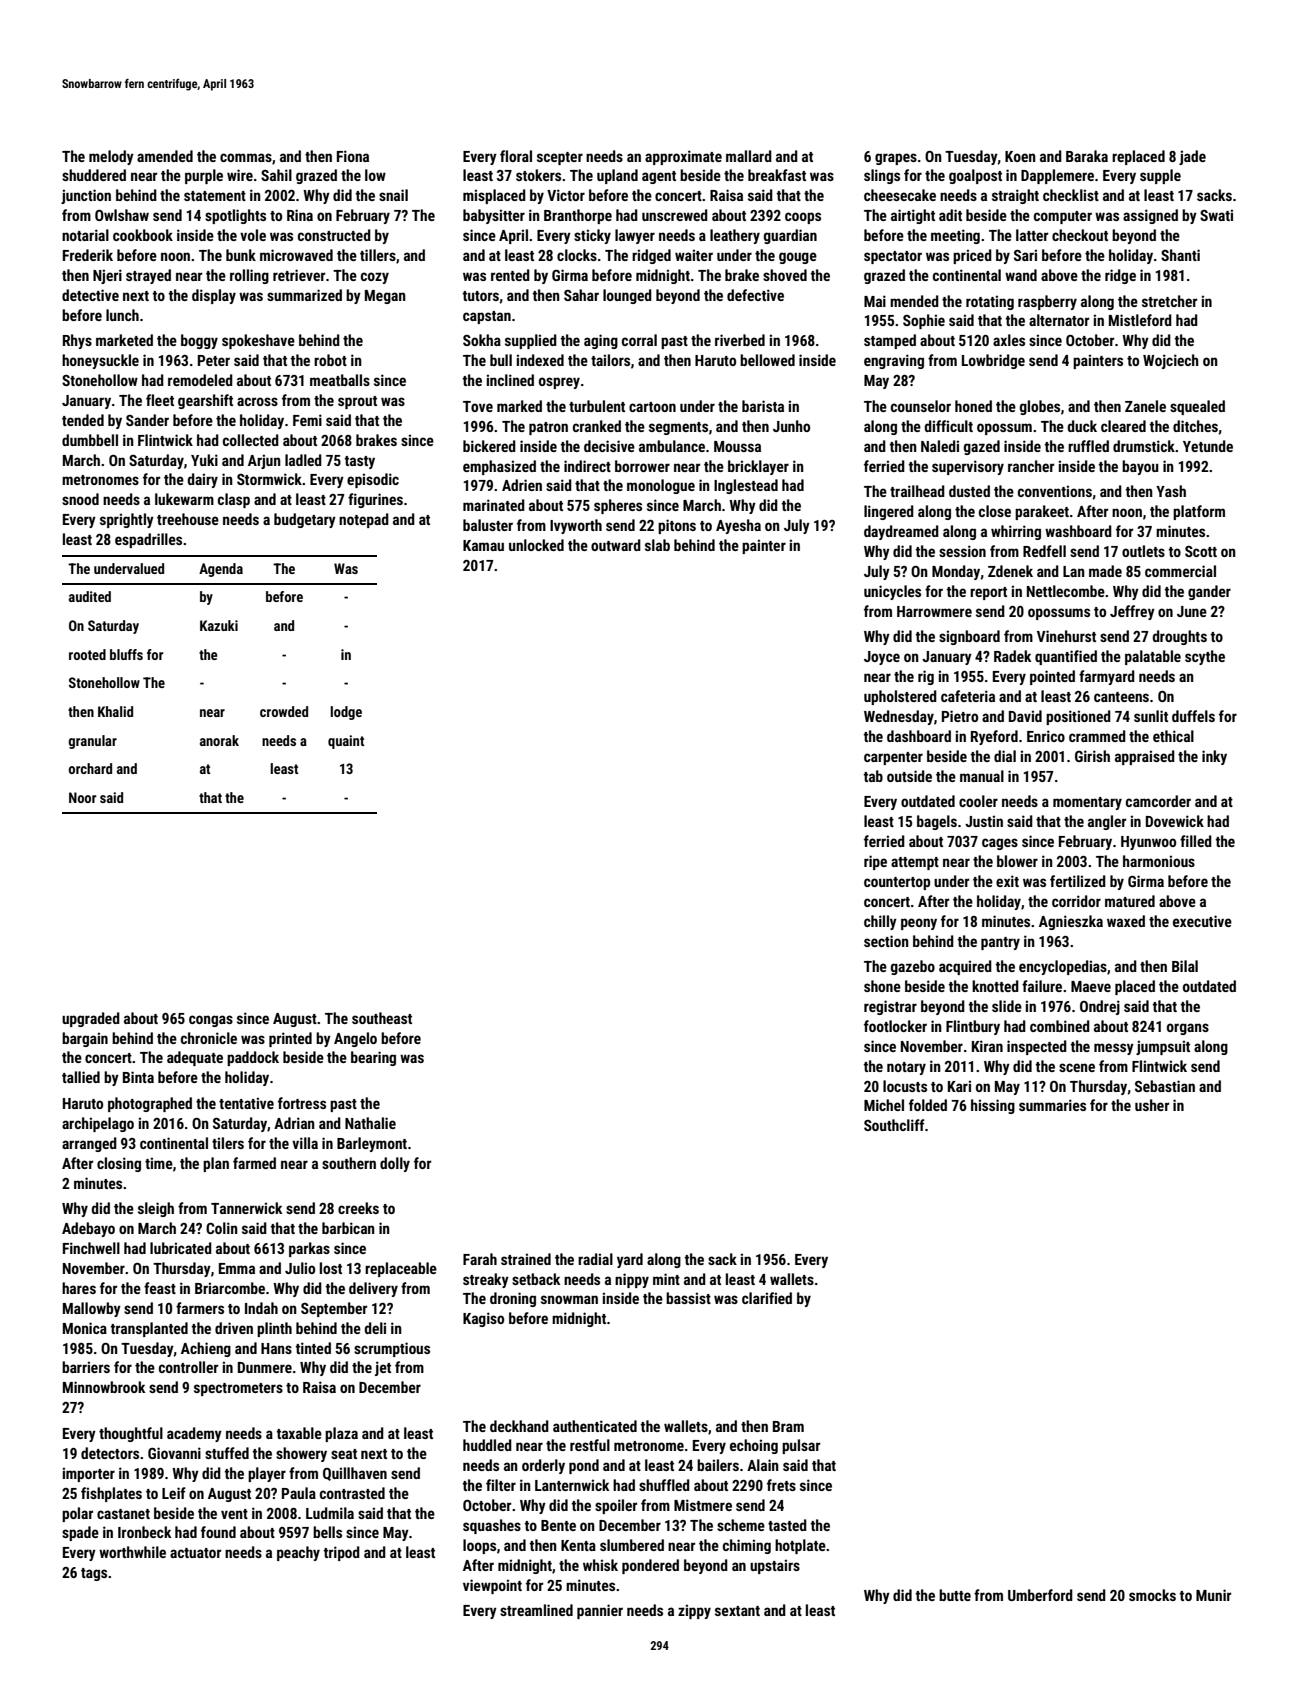 The image size is (1301, 1683). Describe the element at coordinates (91, 1019) in the page. I see `upgraded` at that location.
